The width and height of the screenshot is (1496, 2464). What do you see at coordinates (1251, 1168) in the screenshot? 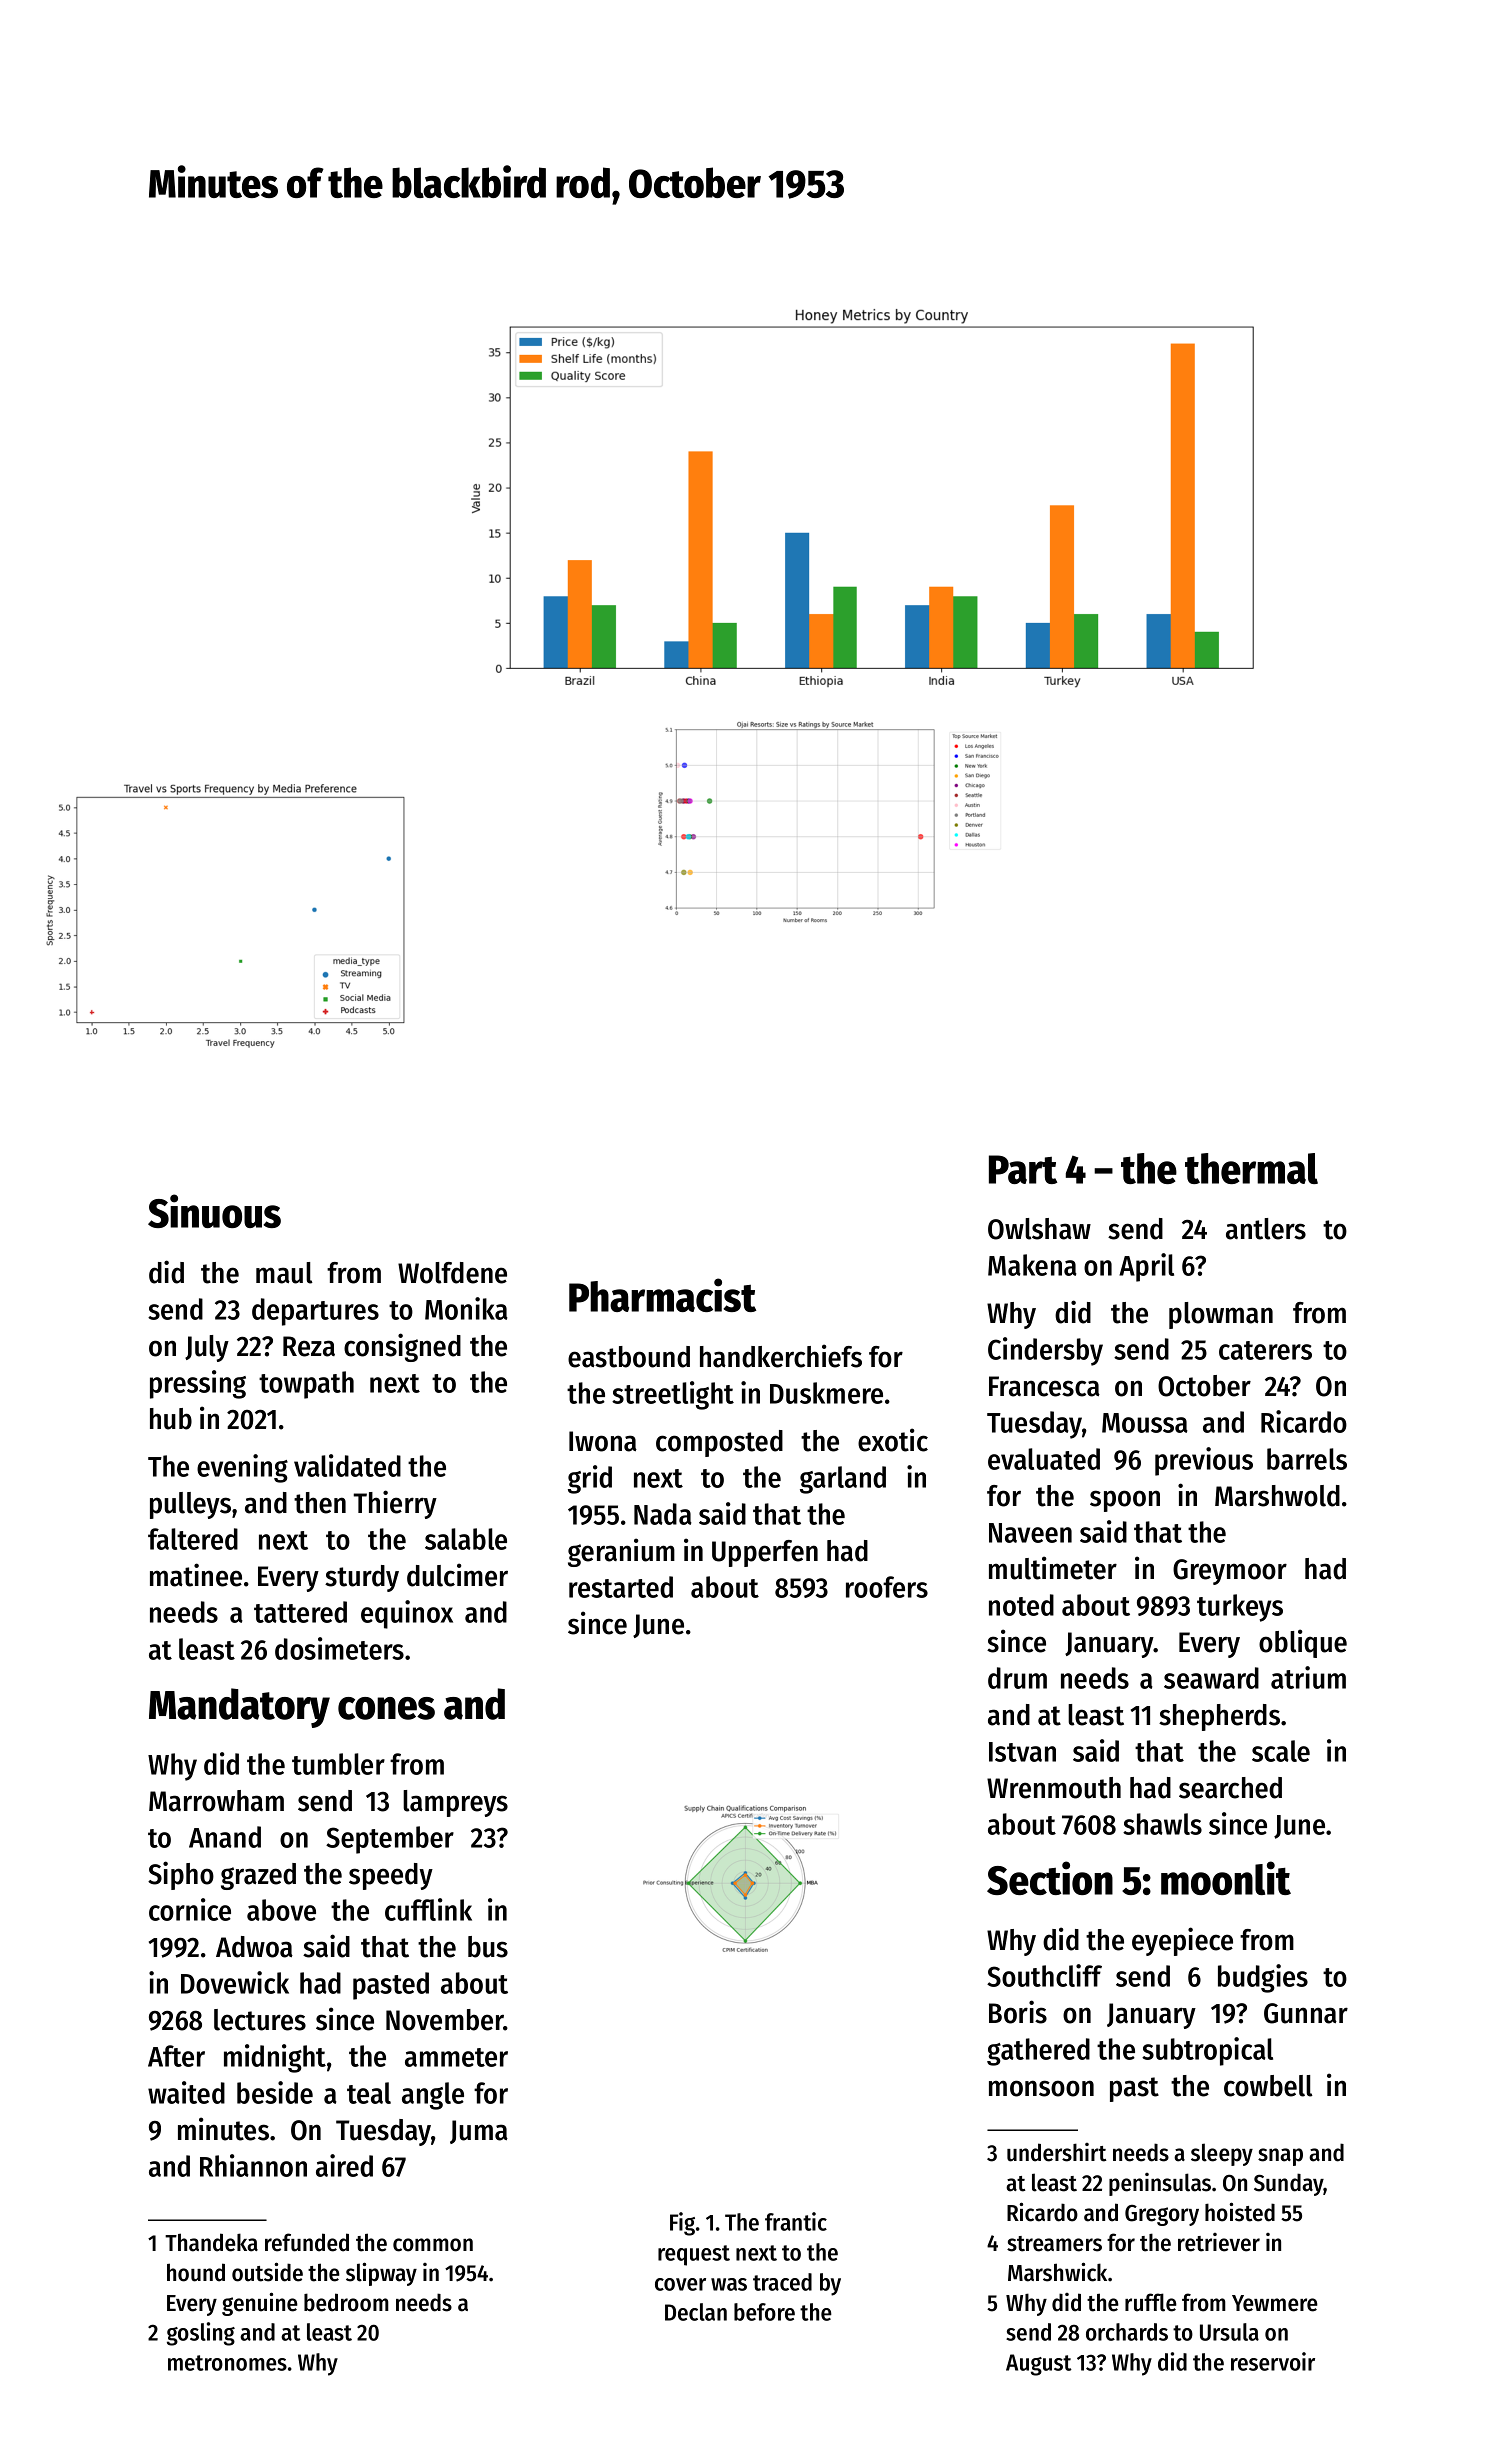
I see `thermal` at bounding box center [1251, 1168].
